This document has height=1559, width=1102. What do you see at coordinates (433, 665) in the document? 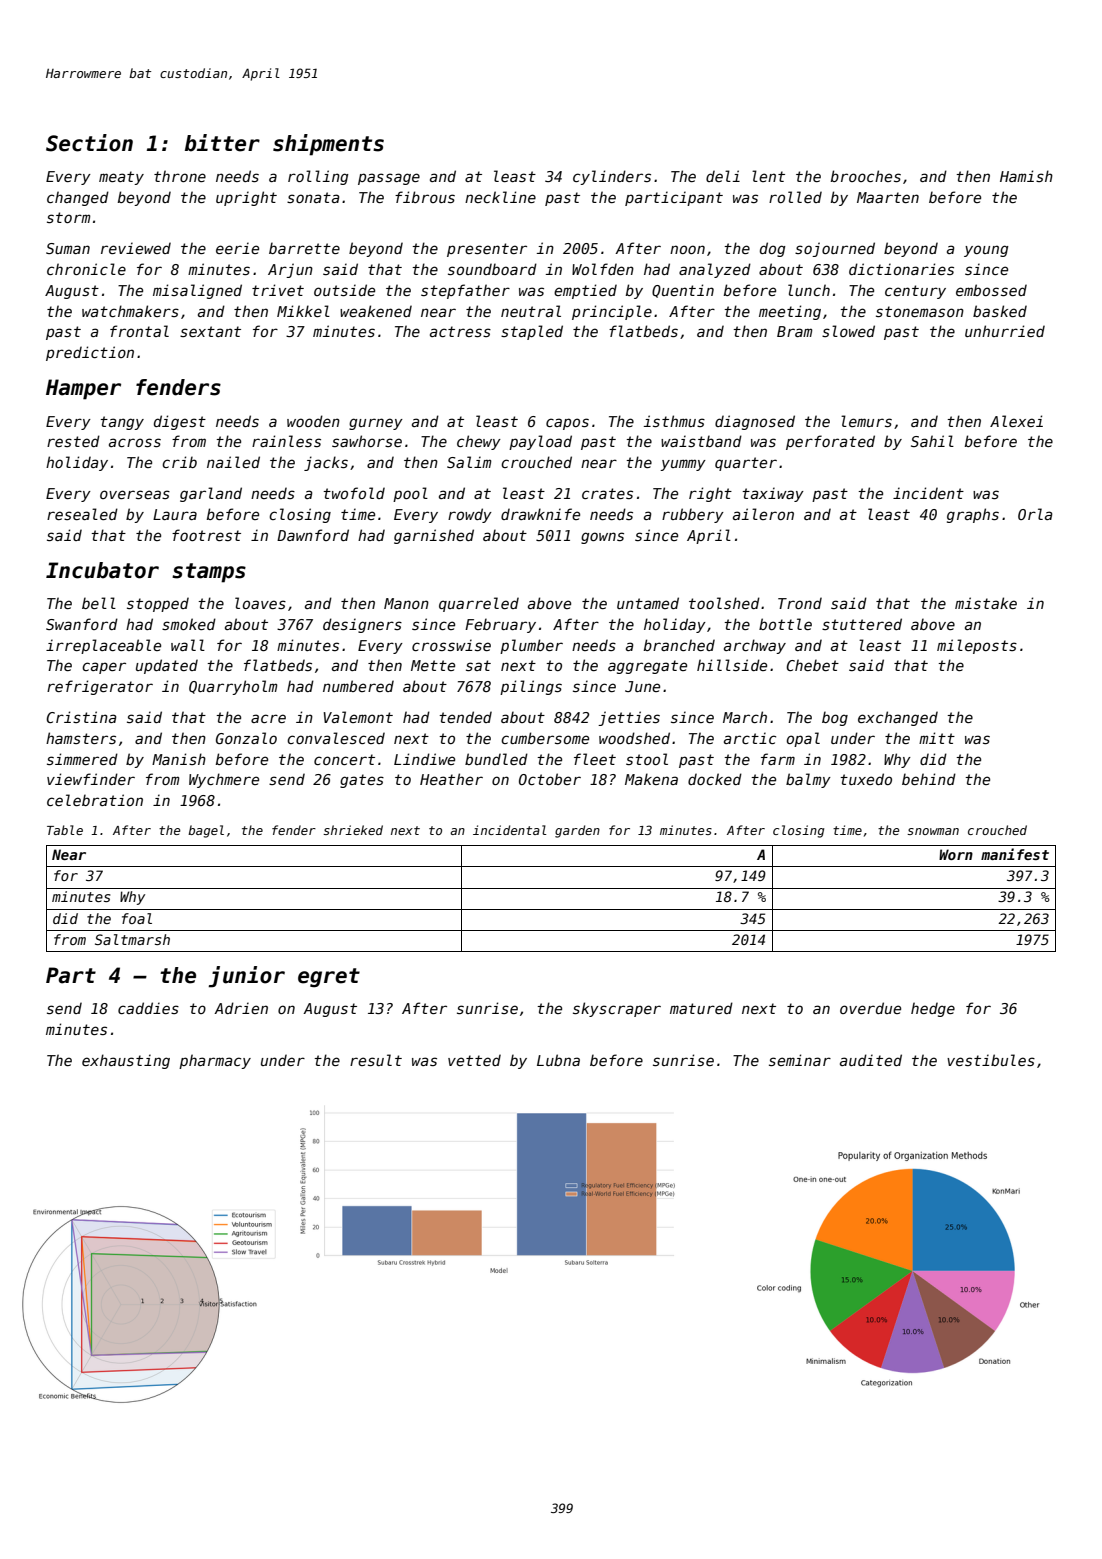
I see `Mette` at bounding box center [433, 665].
